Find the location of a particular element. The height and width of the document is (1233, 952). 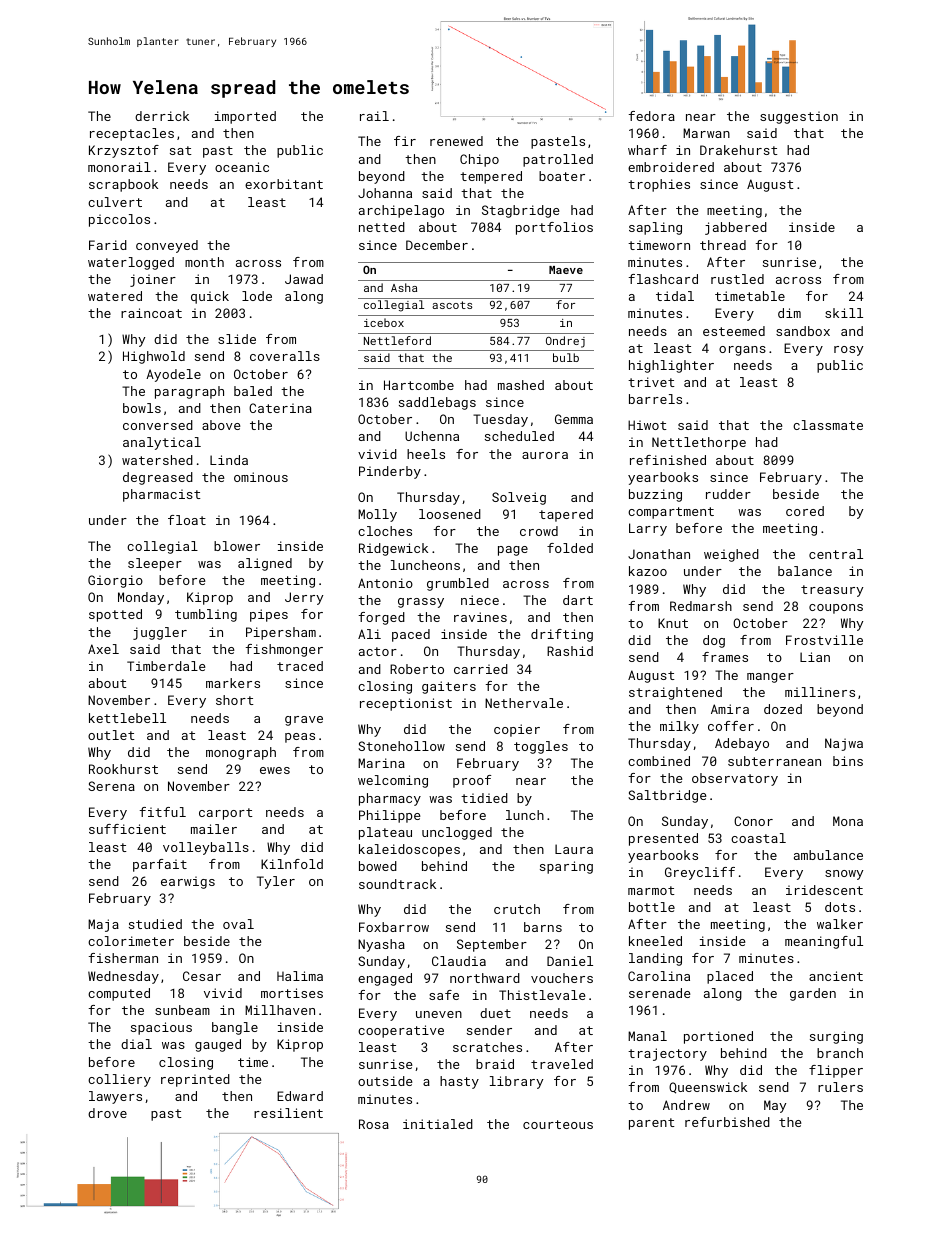

Hartcombe is located at coordinates (419, 385).
